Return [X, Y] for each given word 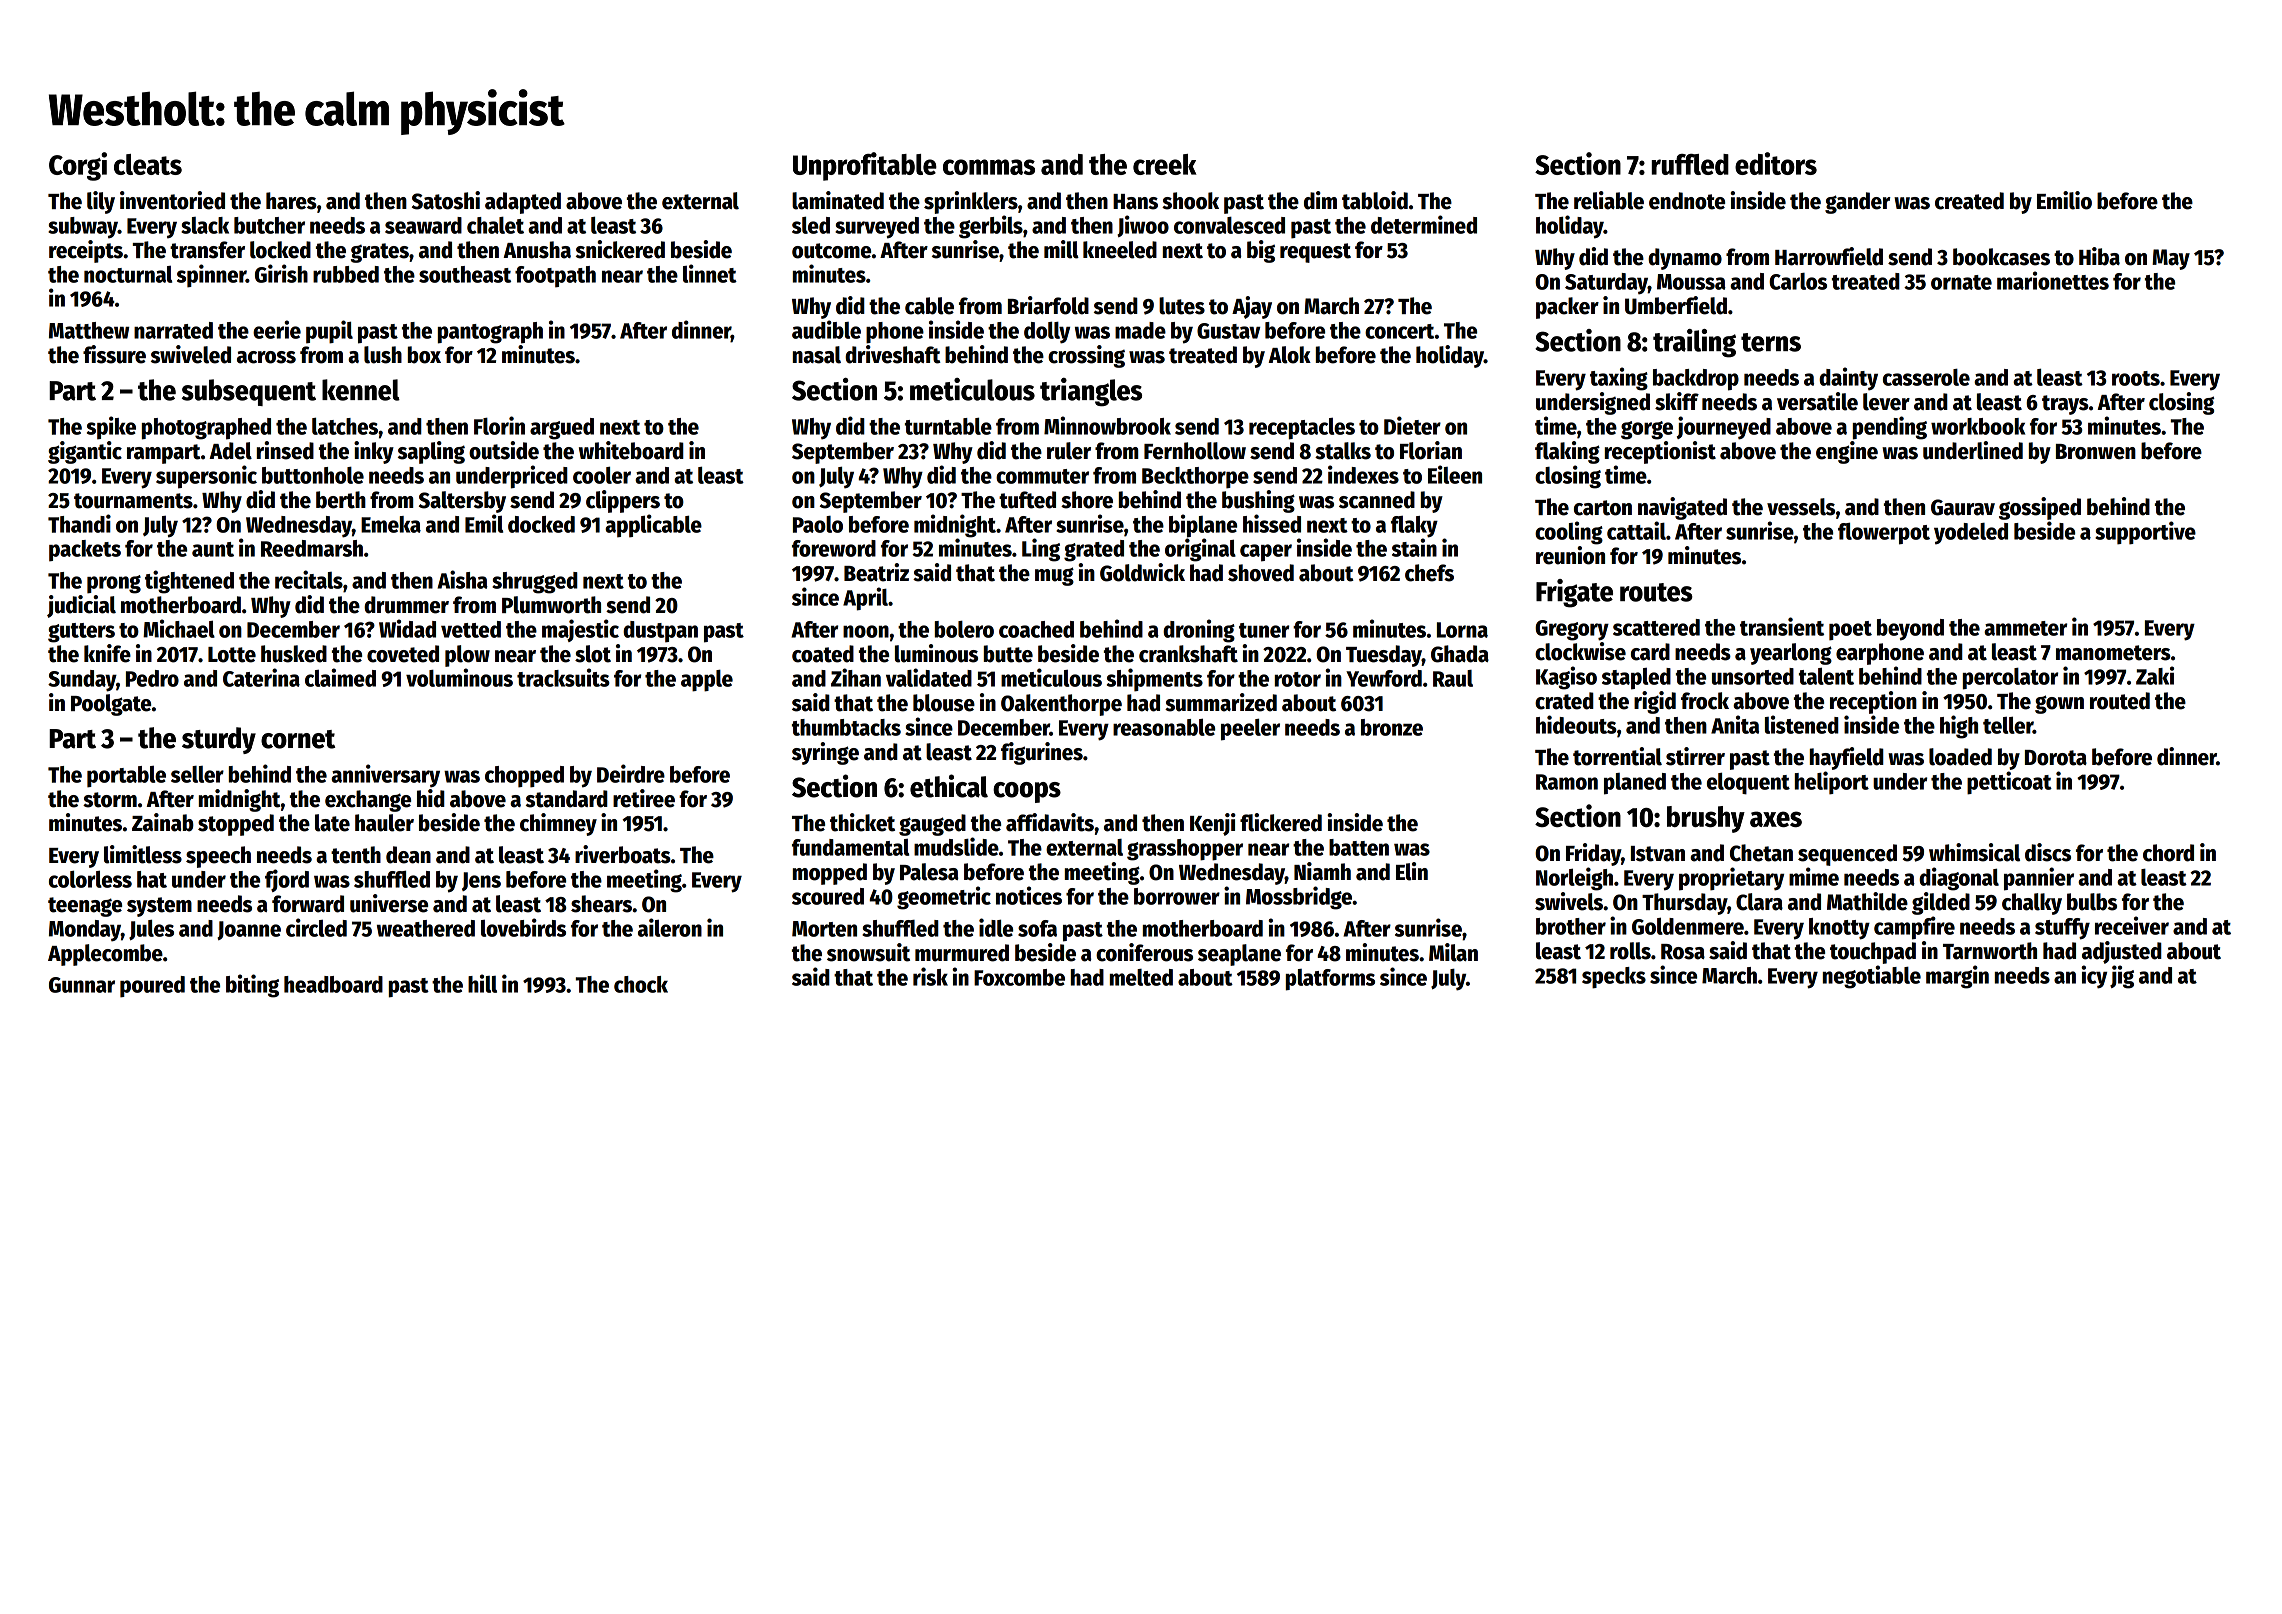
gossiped [2040, 508]
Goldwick [1142, 572]
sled [811, 225]
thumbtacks [846, 727]
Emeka [391, 524]
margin [1957, 977]
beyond [1910, 630]
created [1969, 201]
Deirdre [631, 773]
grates [380, 253]
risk [930, 976]
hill [482, 983]
